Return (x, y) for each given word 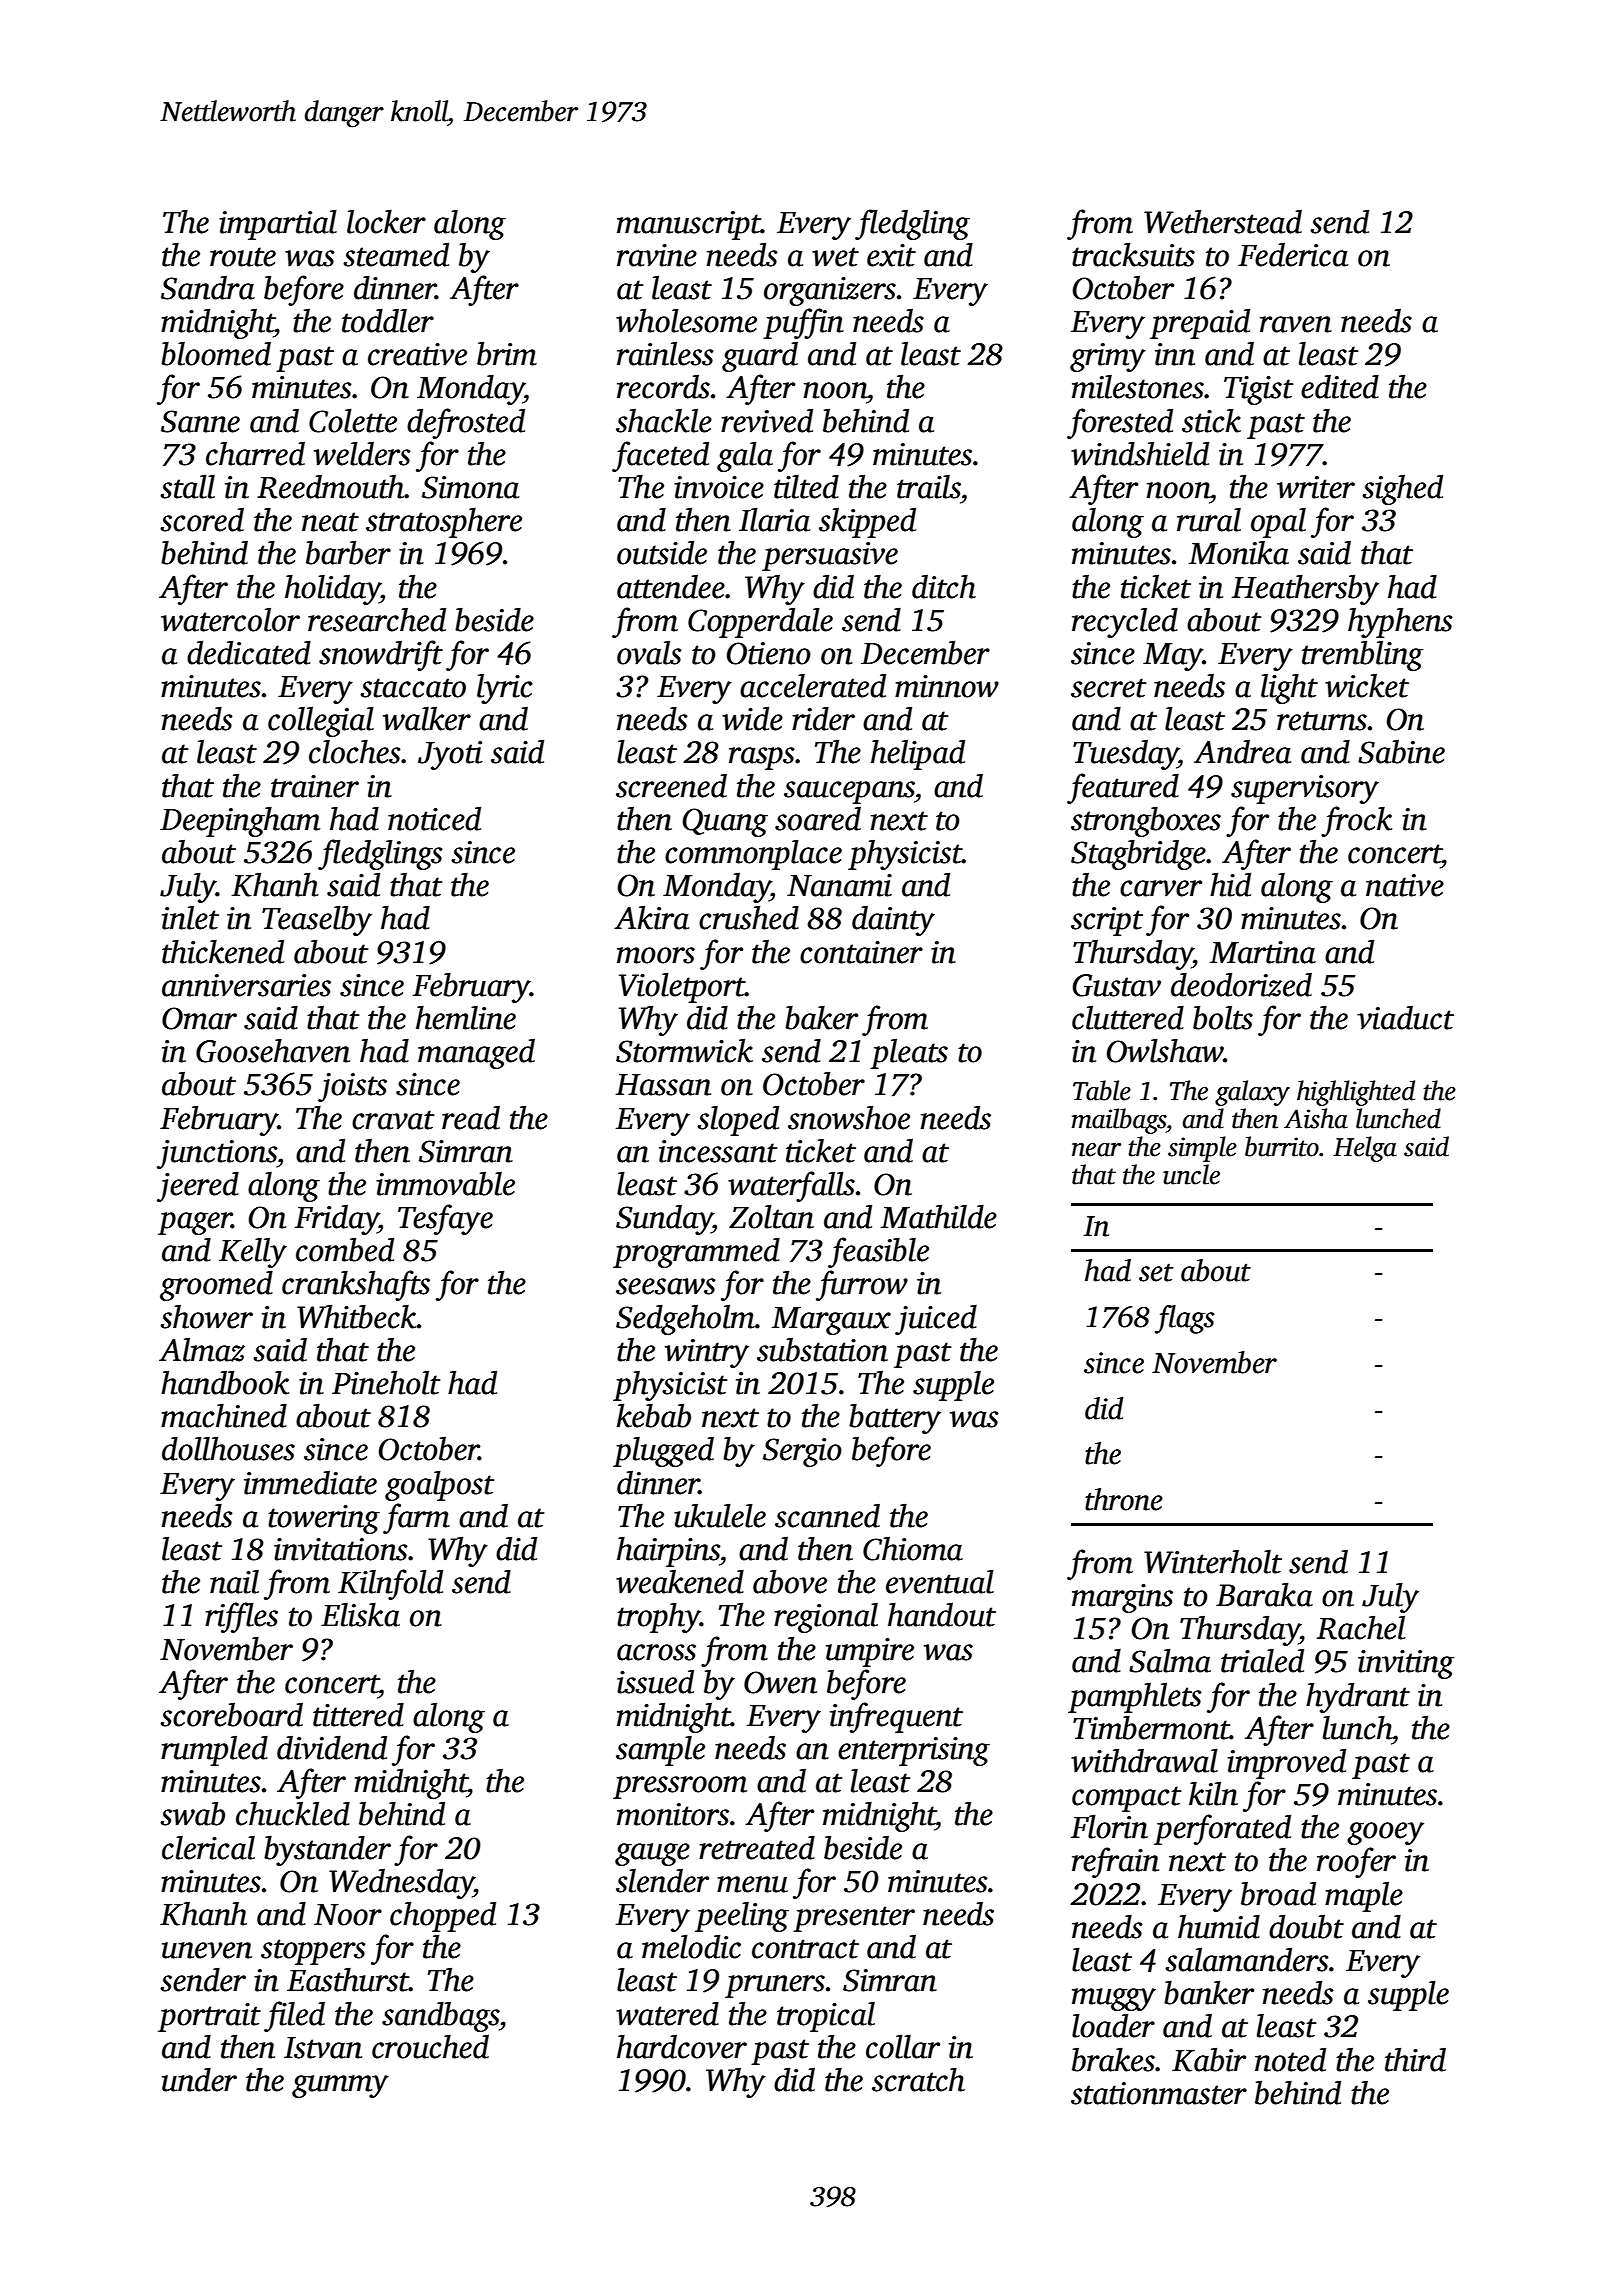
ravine (657, 255)
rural (1209, 520)
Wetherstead (1223, 222)
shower (206, 1317)
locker (386, 222)
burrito (1282, 1146)
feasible (878, 1252)
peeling (742, 1917)
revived (767, 421)
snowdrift (381, 655)
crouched (430, 2047)
